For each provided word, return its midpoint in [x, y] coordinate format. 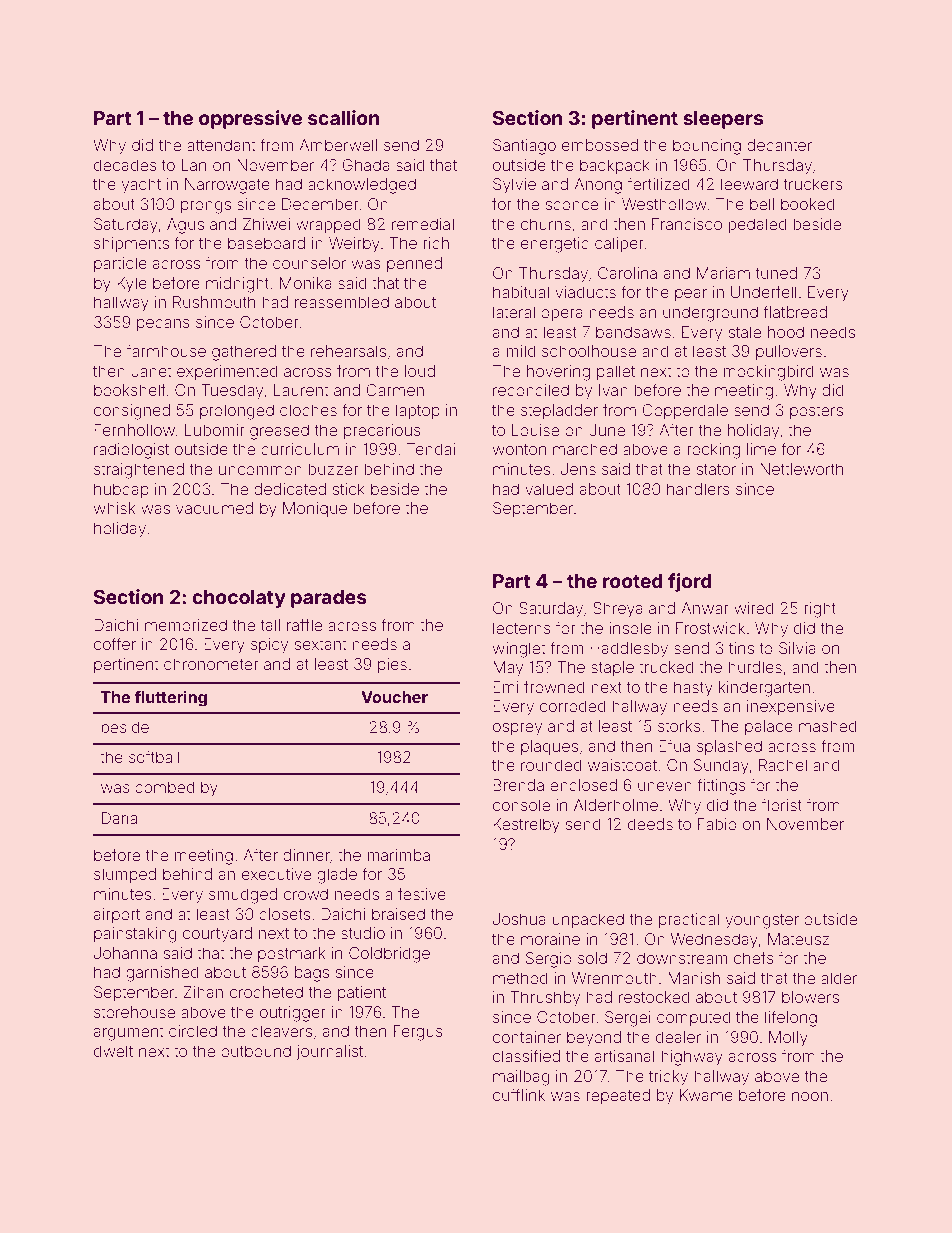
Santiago [524, 147]
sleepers [723, 120]
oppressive [250, 119]
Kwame [706, 1095]
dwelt [113, 1051]
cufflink [519, 1094]
